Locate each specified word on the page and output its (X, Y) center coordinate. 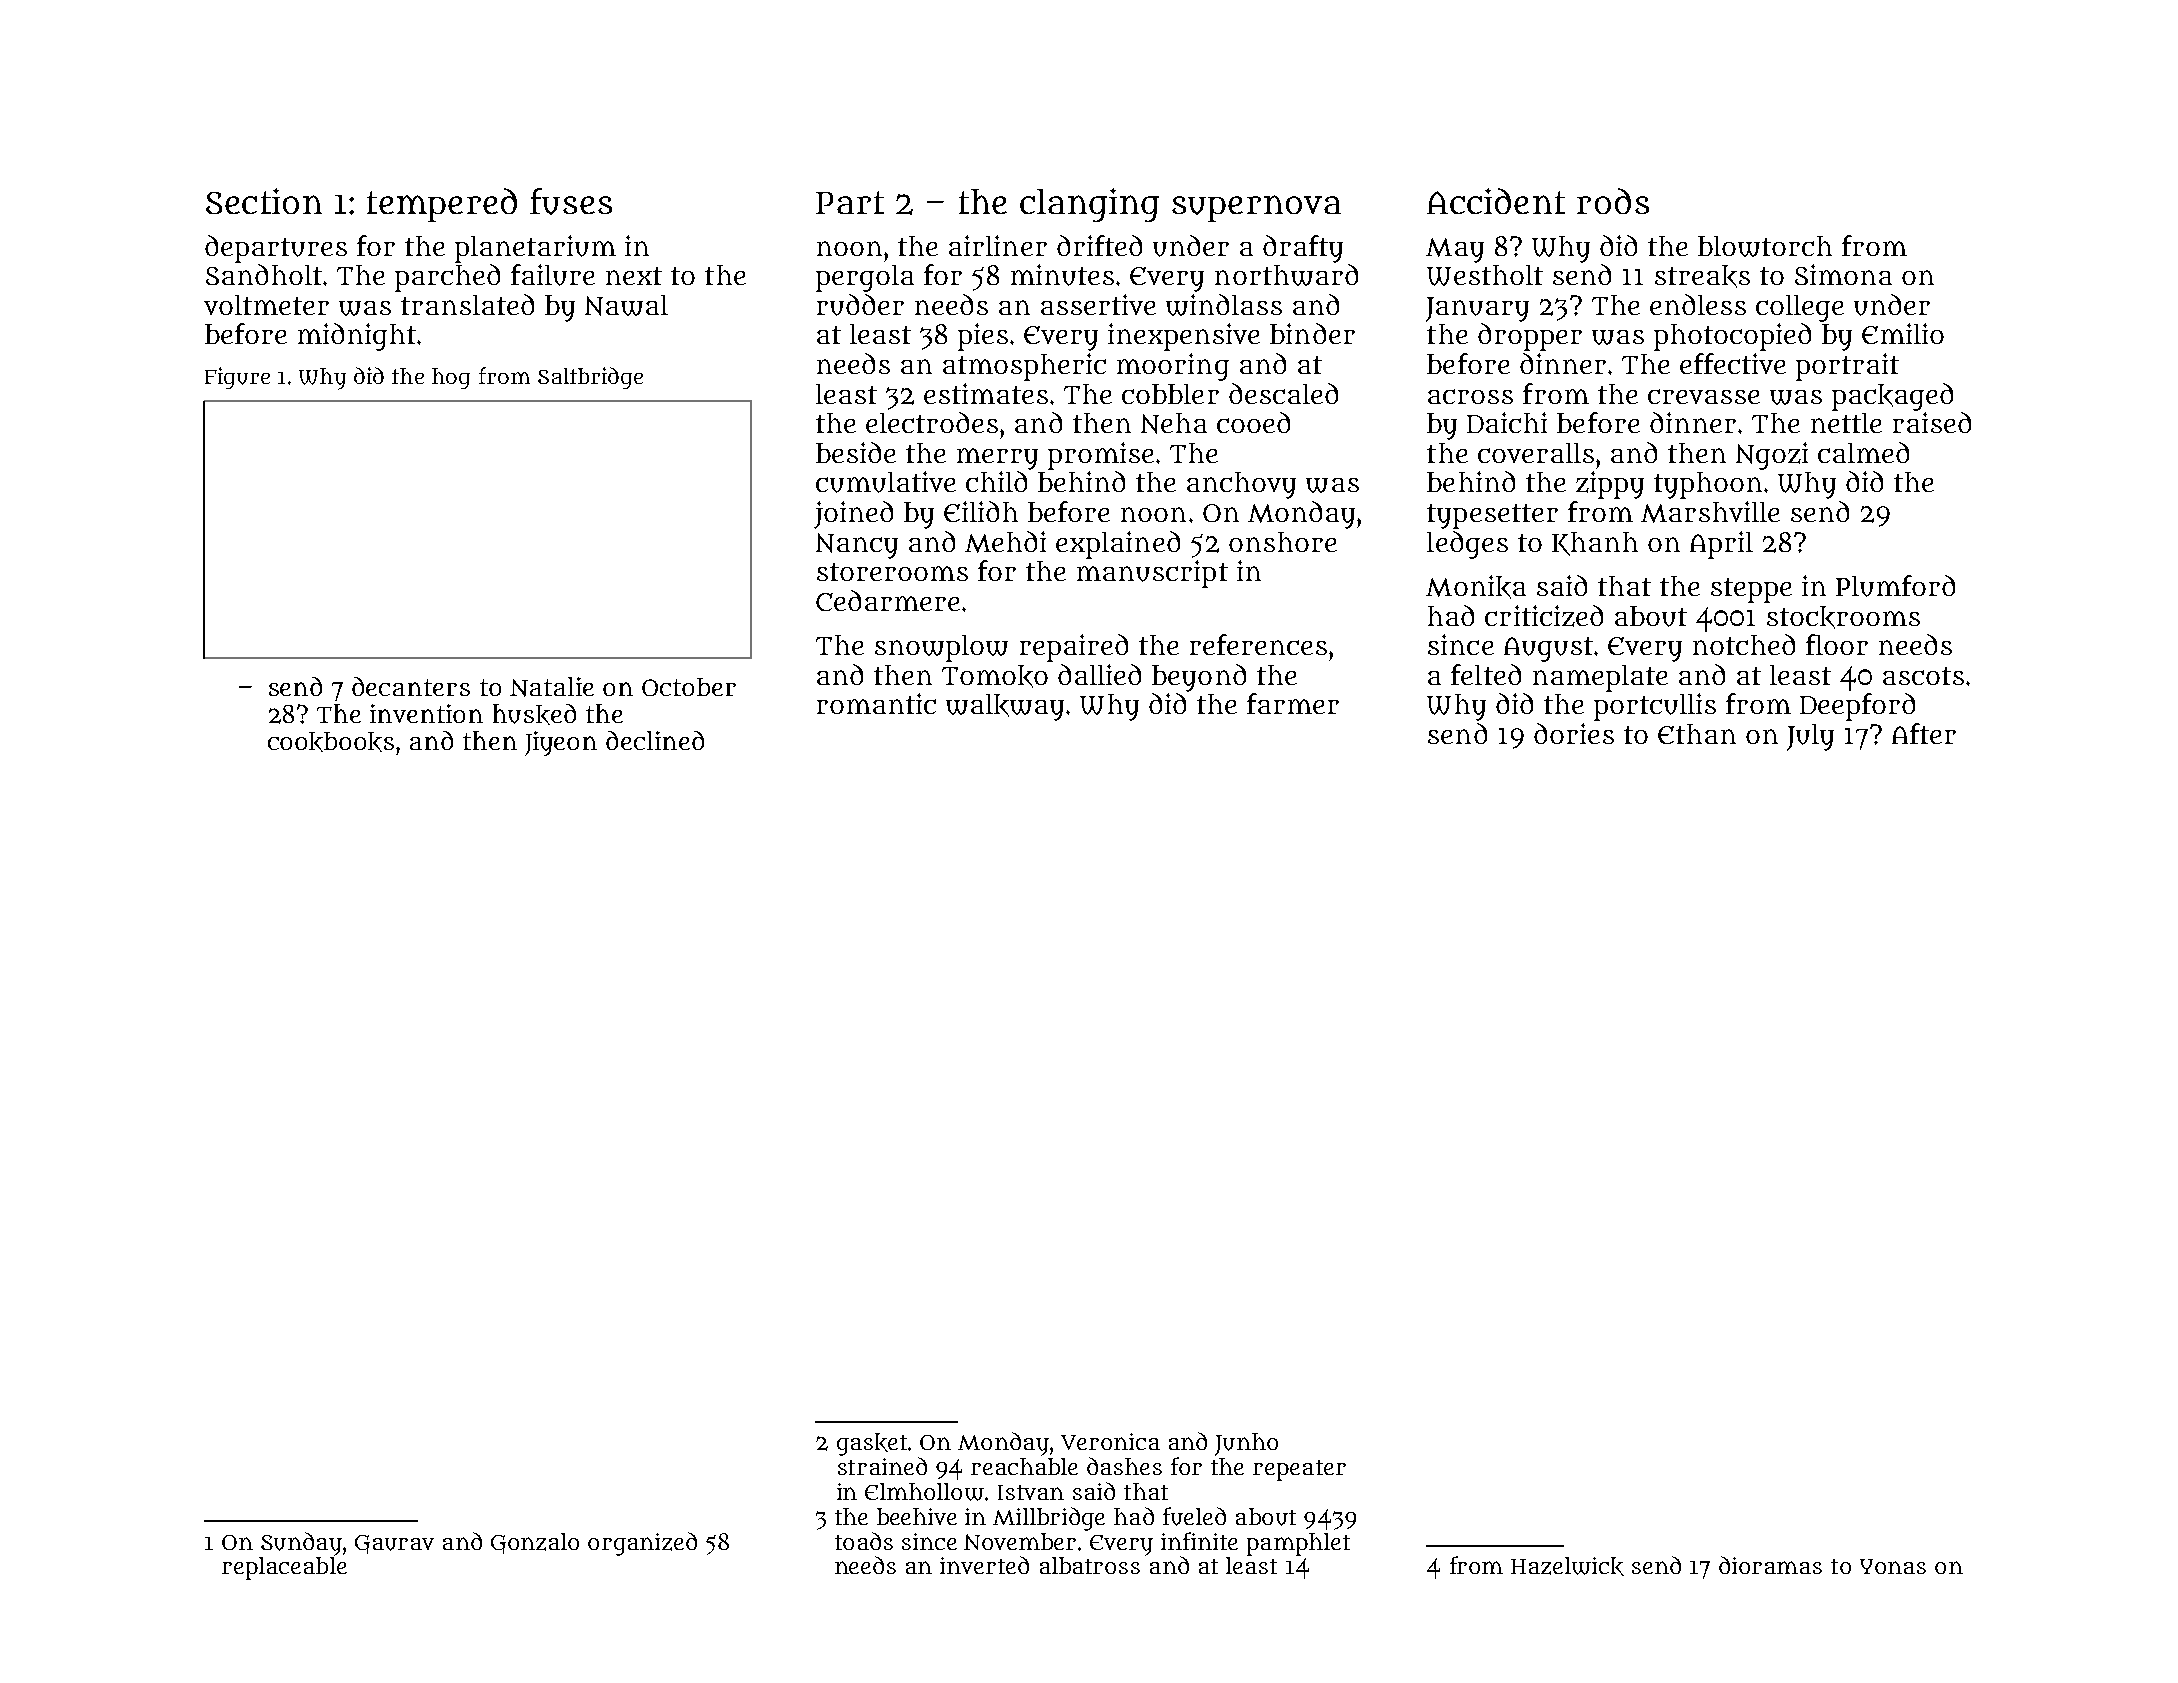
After (1924, 733)
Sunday (301, 1544)
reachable (1024, 1466)
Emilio (1903, 333)
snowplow (941, 648)
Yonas (1893, 1566)
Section (264, 201)
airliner (998, 245)
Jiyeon (561, 743)
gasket (872, 1444)
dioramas (1770, 1565)
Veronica (1110, 1441)
